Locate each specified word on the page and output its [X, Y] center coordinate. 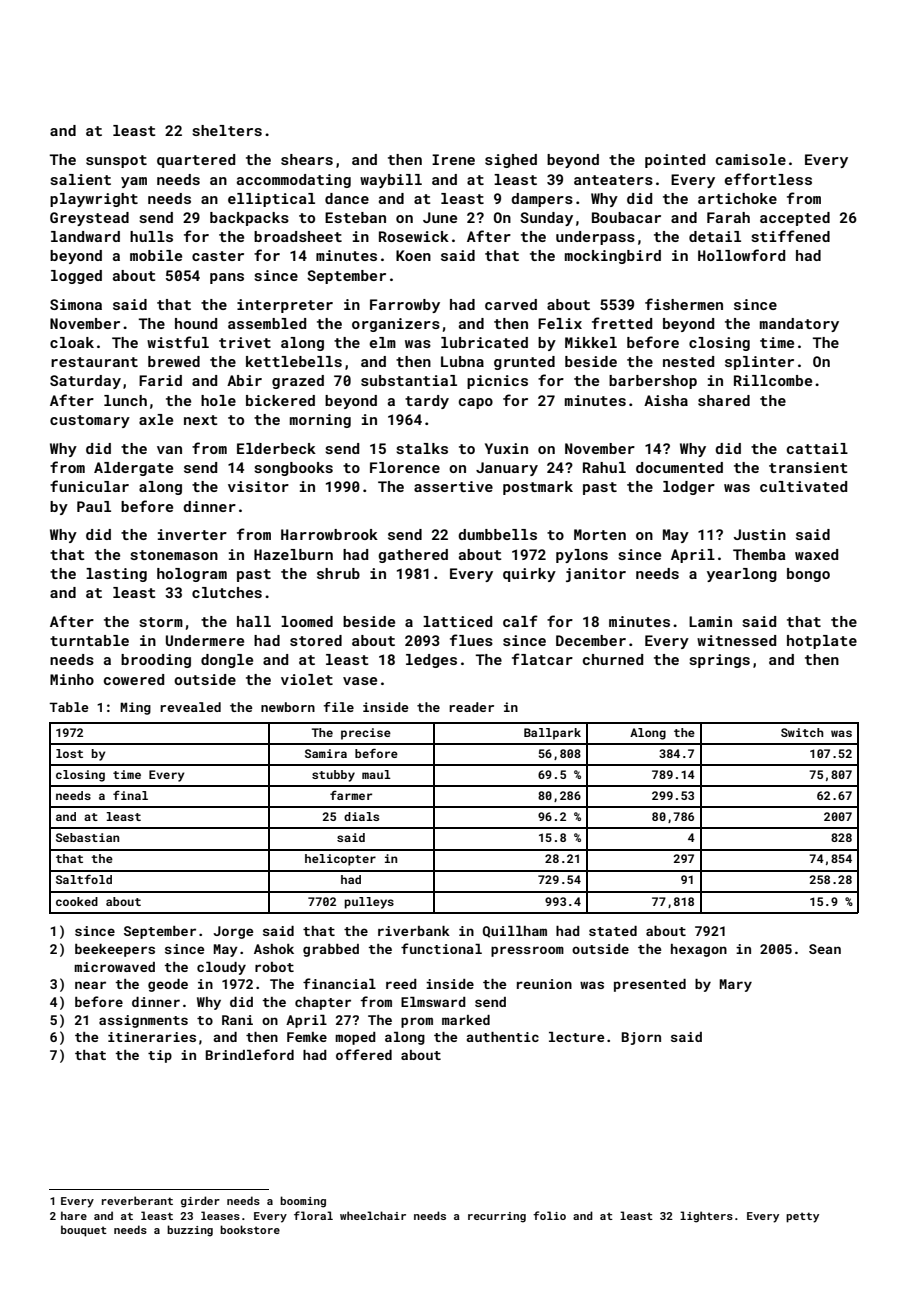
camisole [751, 159]
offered [364, 1054]
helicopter [340, 860]
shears [307, 159]
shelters [227, 130]
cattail [817, 448]
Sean [825, 949]
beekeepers [115, 950]
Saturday [85, 382]
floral [313, 1215]
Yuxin [506, 448]
